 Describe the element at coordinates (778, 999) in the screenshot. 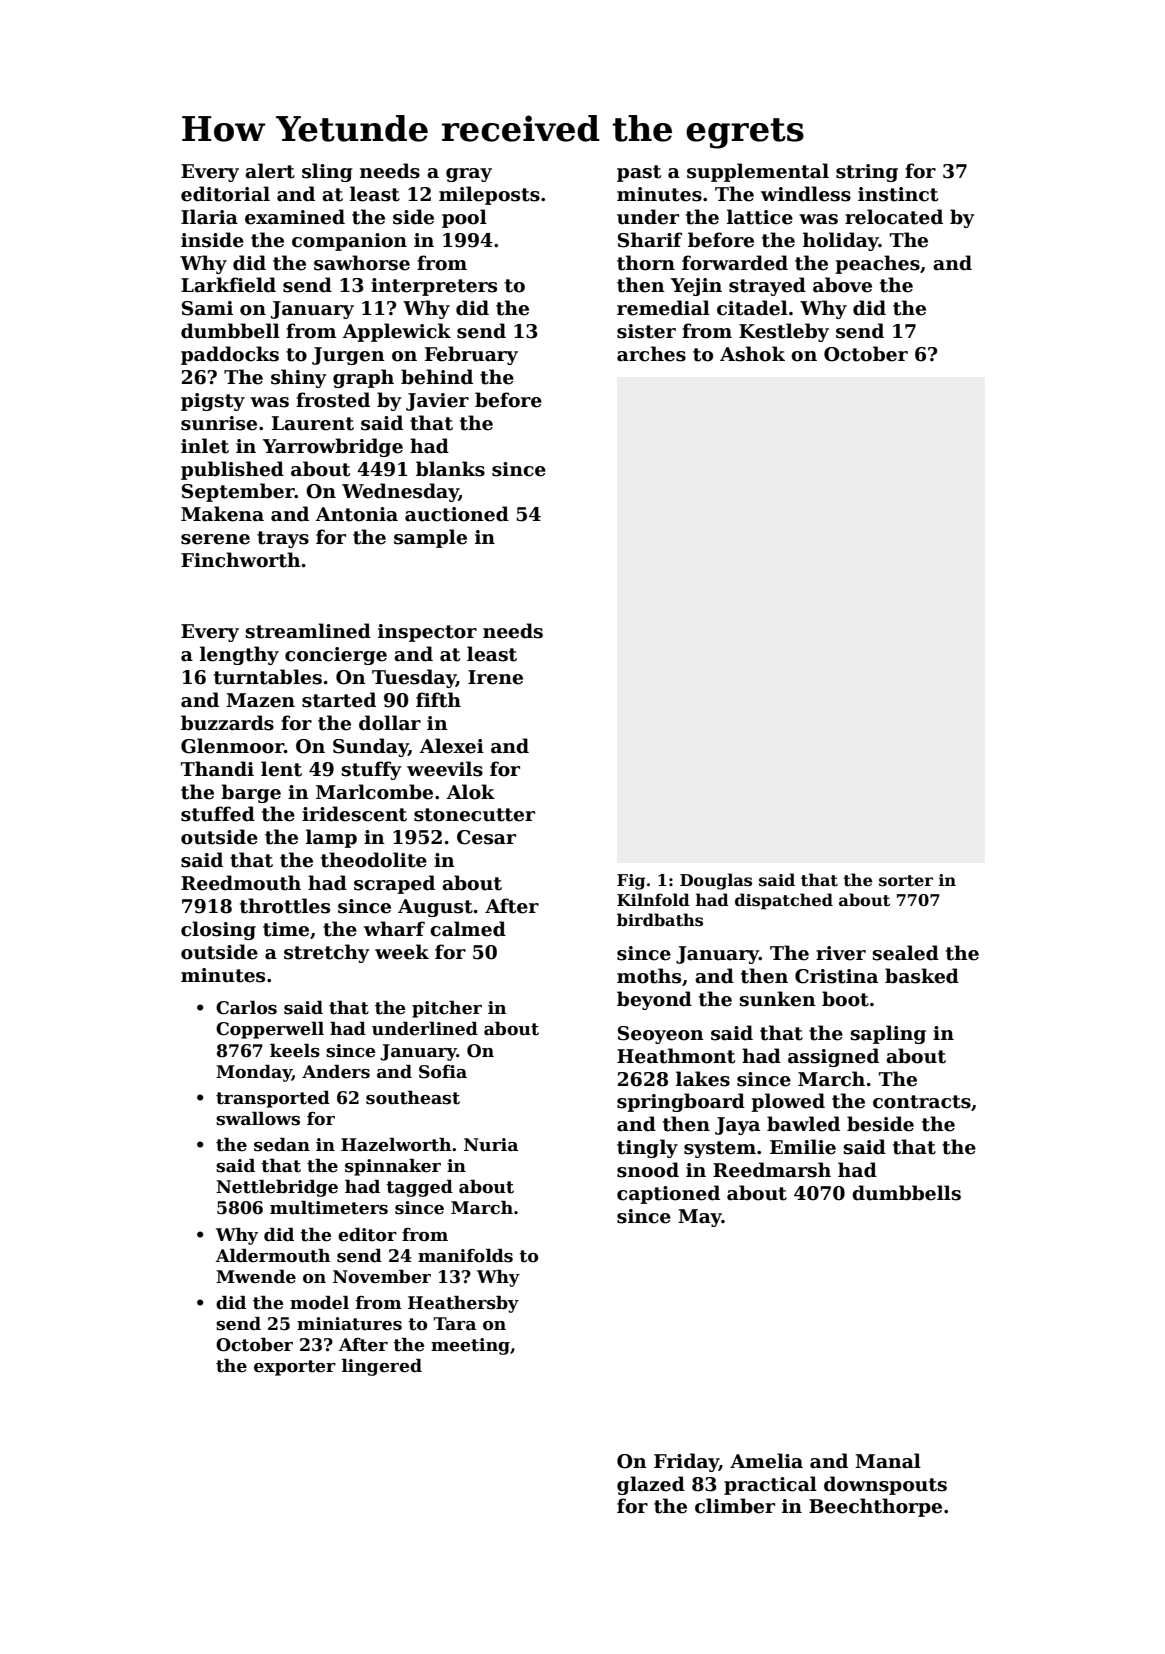

I see `sunken` at that location.
